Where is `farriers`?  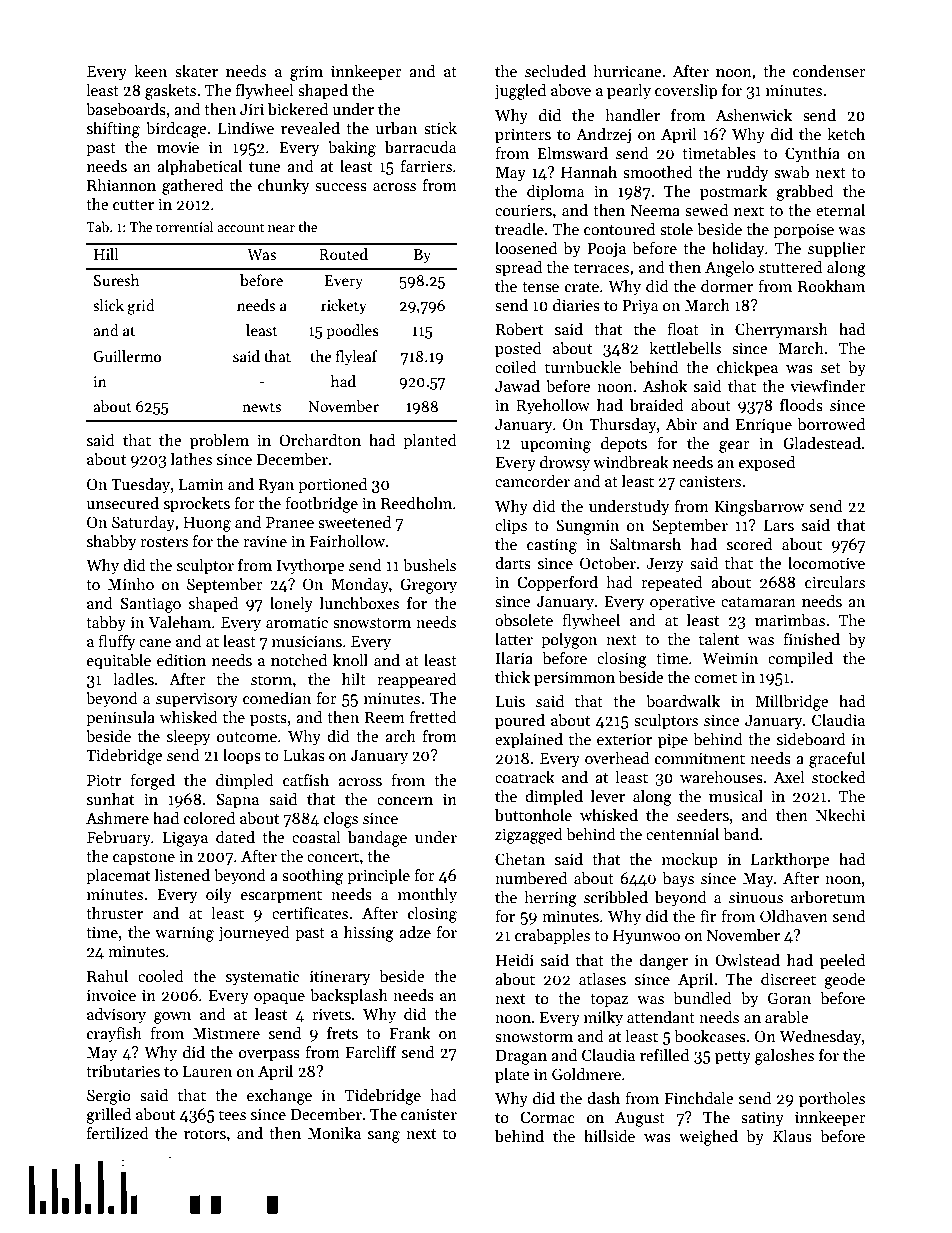 farriers is located at coordinates (426, 166).
